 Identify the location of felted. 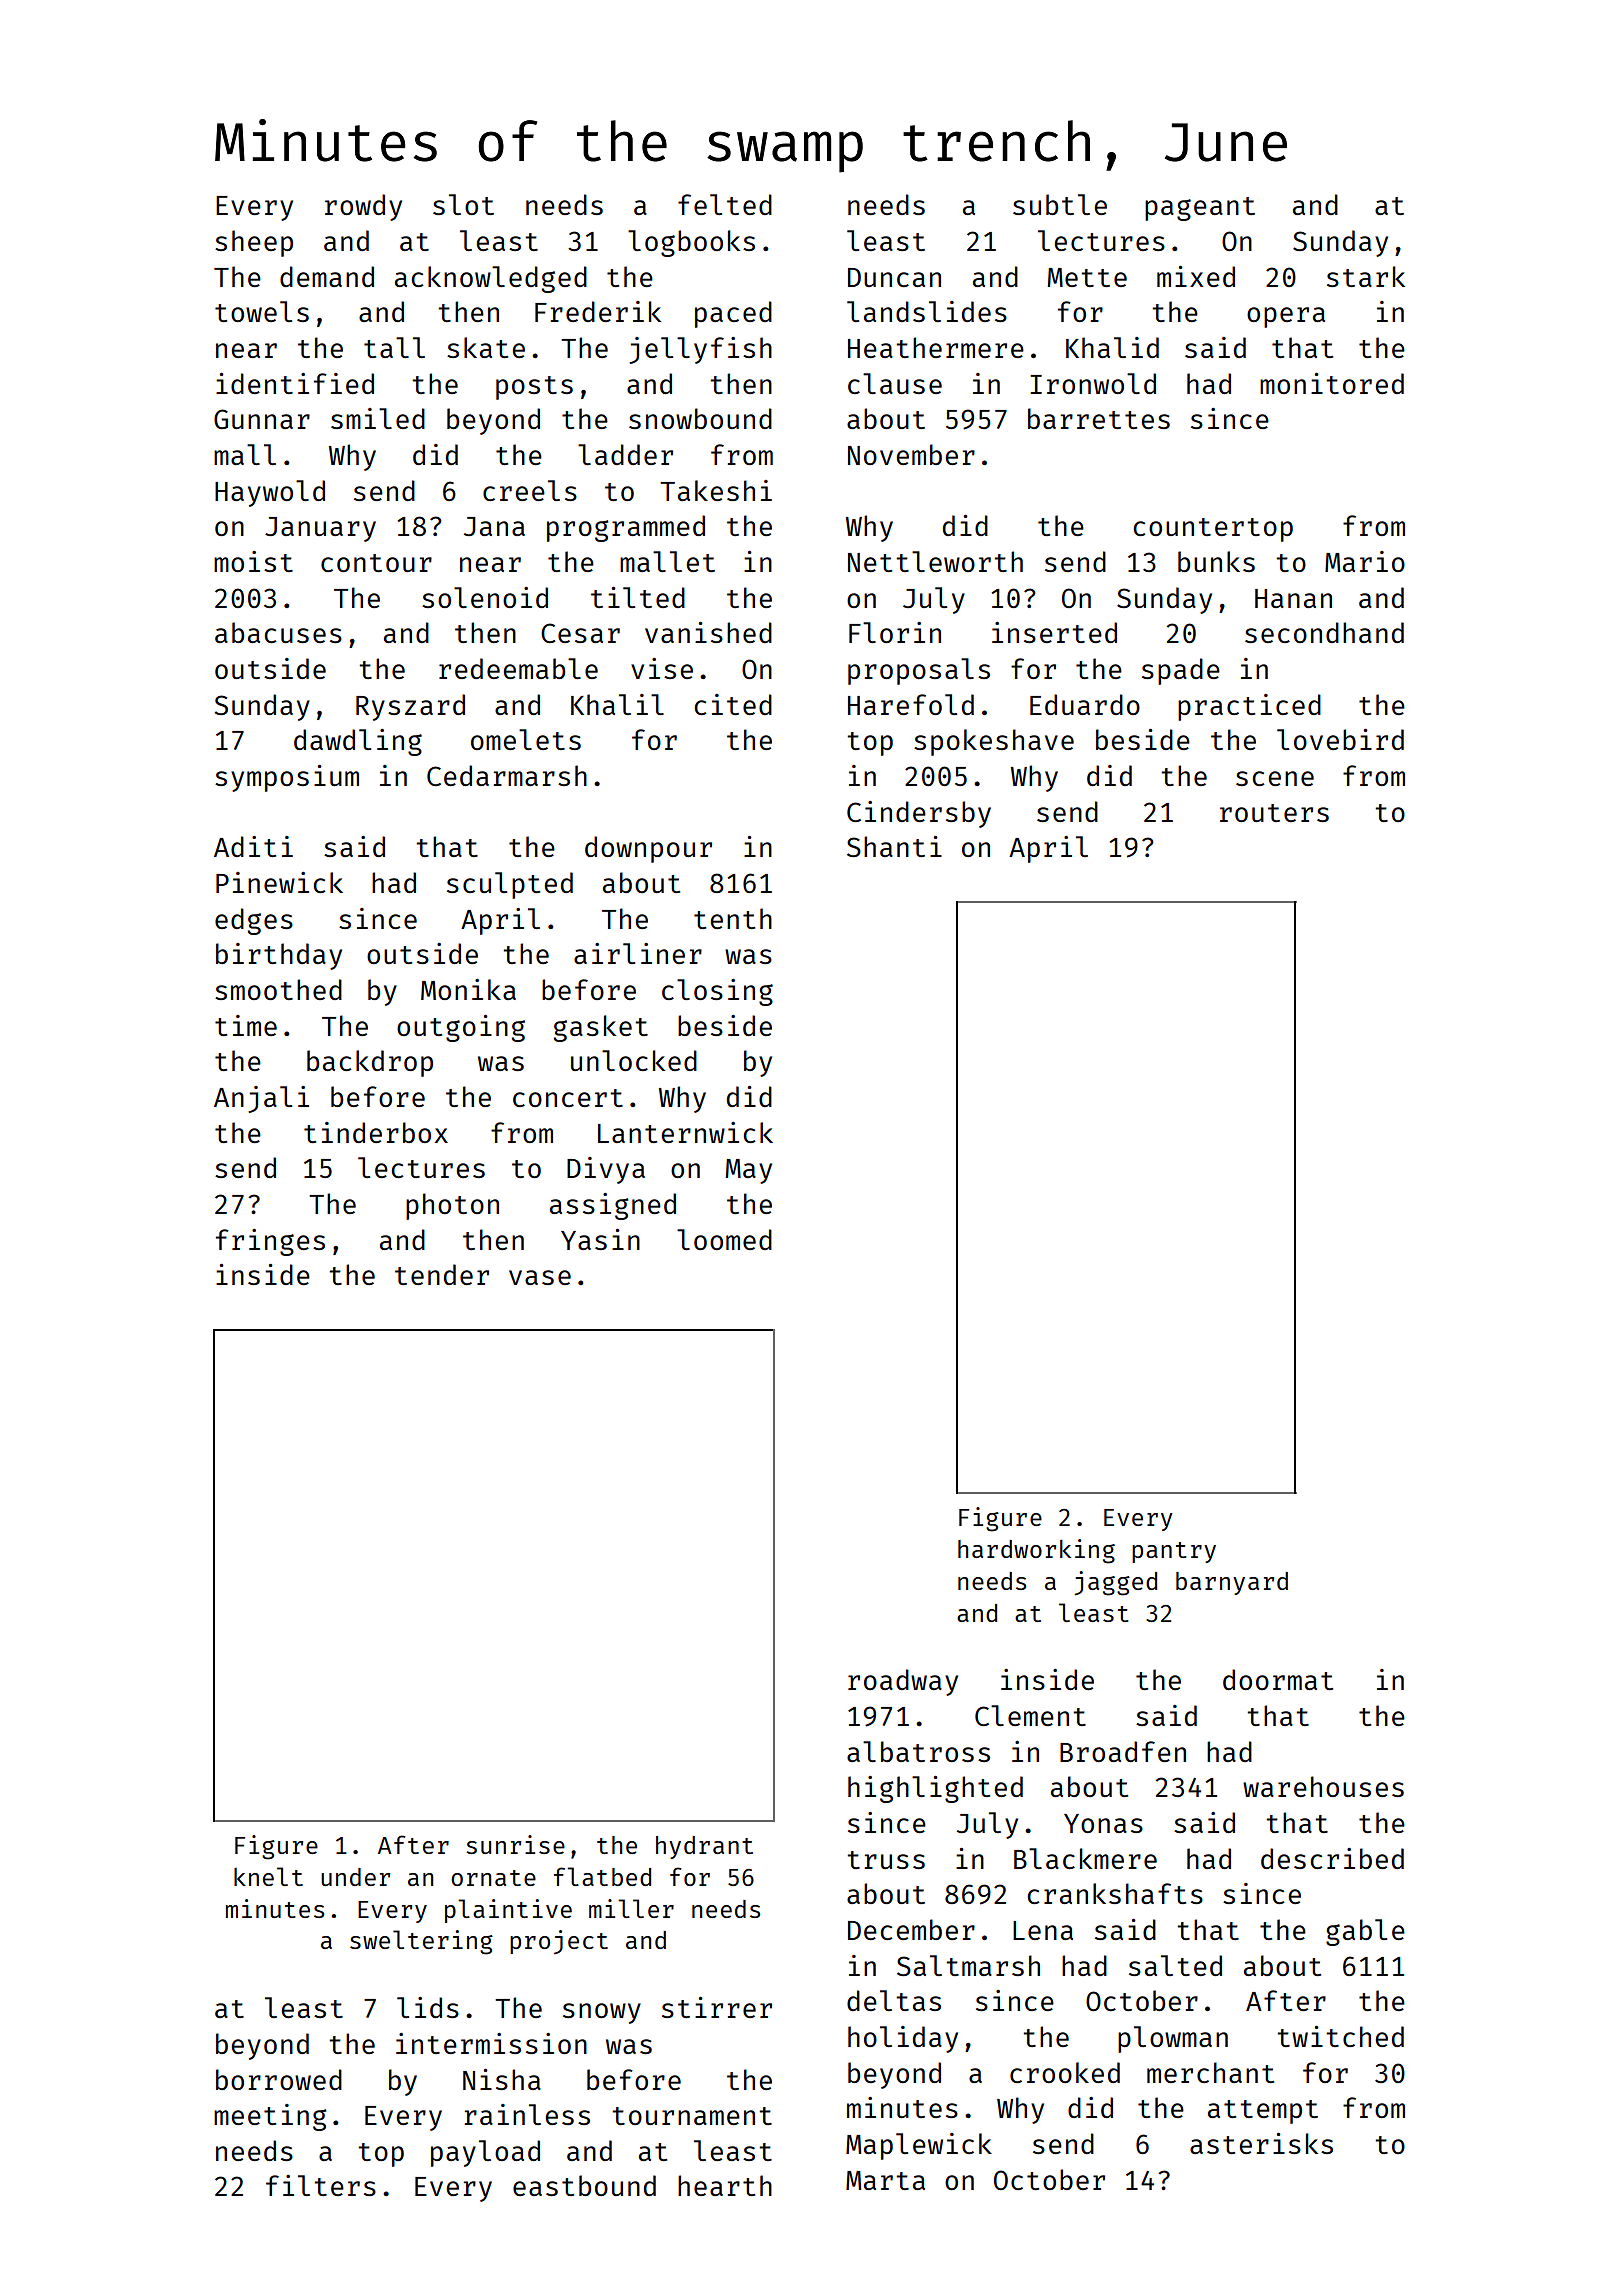
(725, 204).
